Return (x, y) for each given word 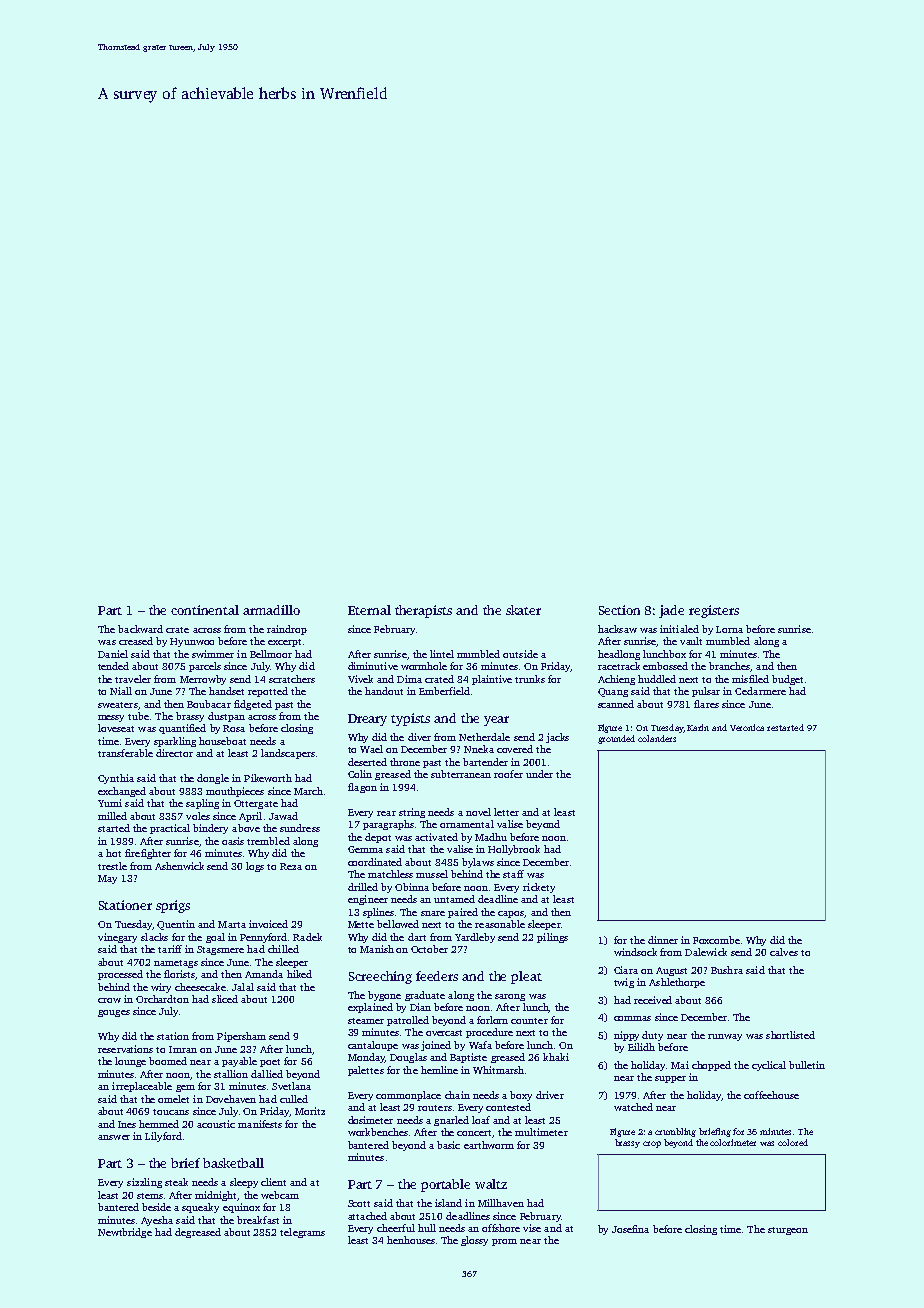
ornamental (467, 824)
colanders (657, 738)
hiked (299, 974)
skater (523, 610)
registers (714, 611)
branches (729, 666)
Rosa (234, 728)
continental (205, 610)
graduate (425, 996)
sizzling (144, 1183)
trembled (268, 841)
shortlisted (790, 1035)
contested (508, 1107)
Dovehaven (231, 1099)
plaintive (492, 680)
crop (652, 1144)
